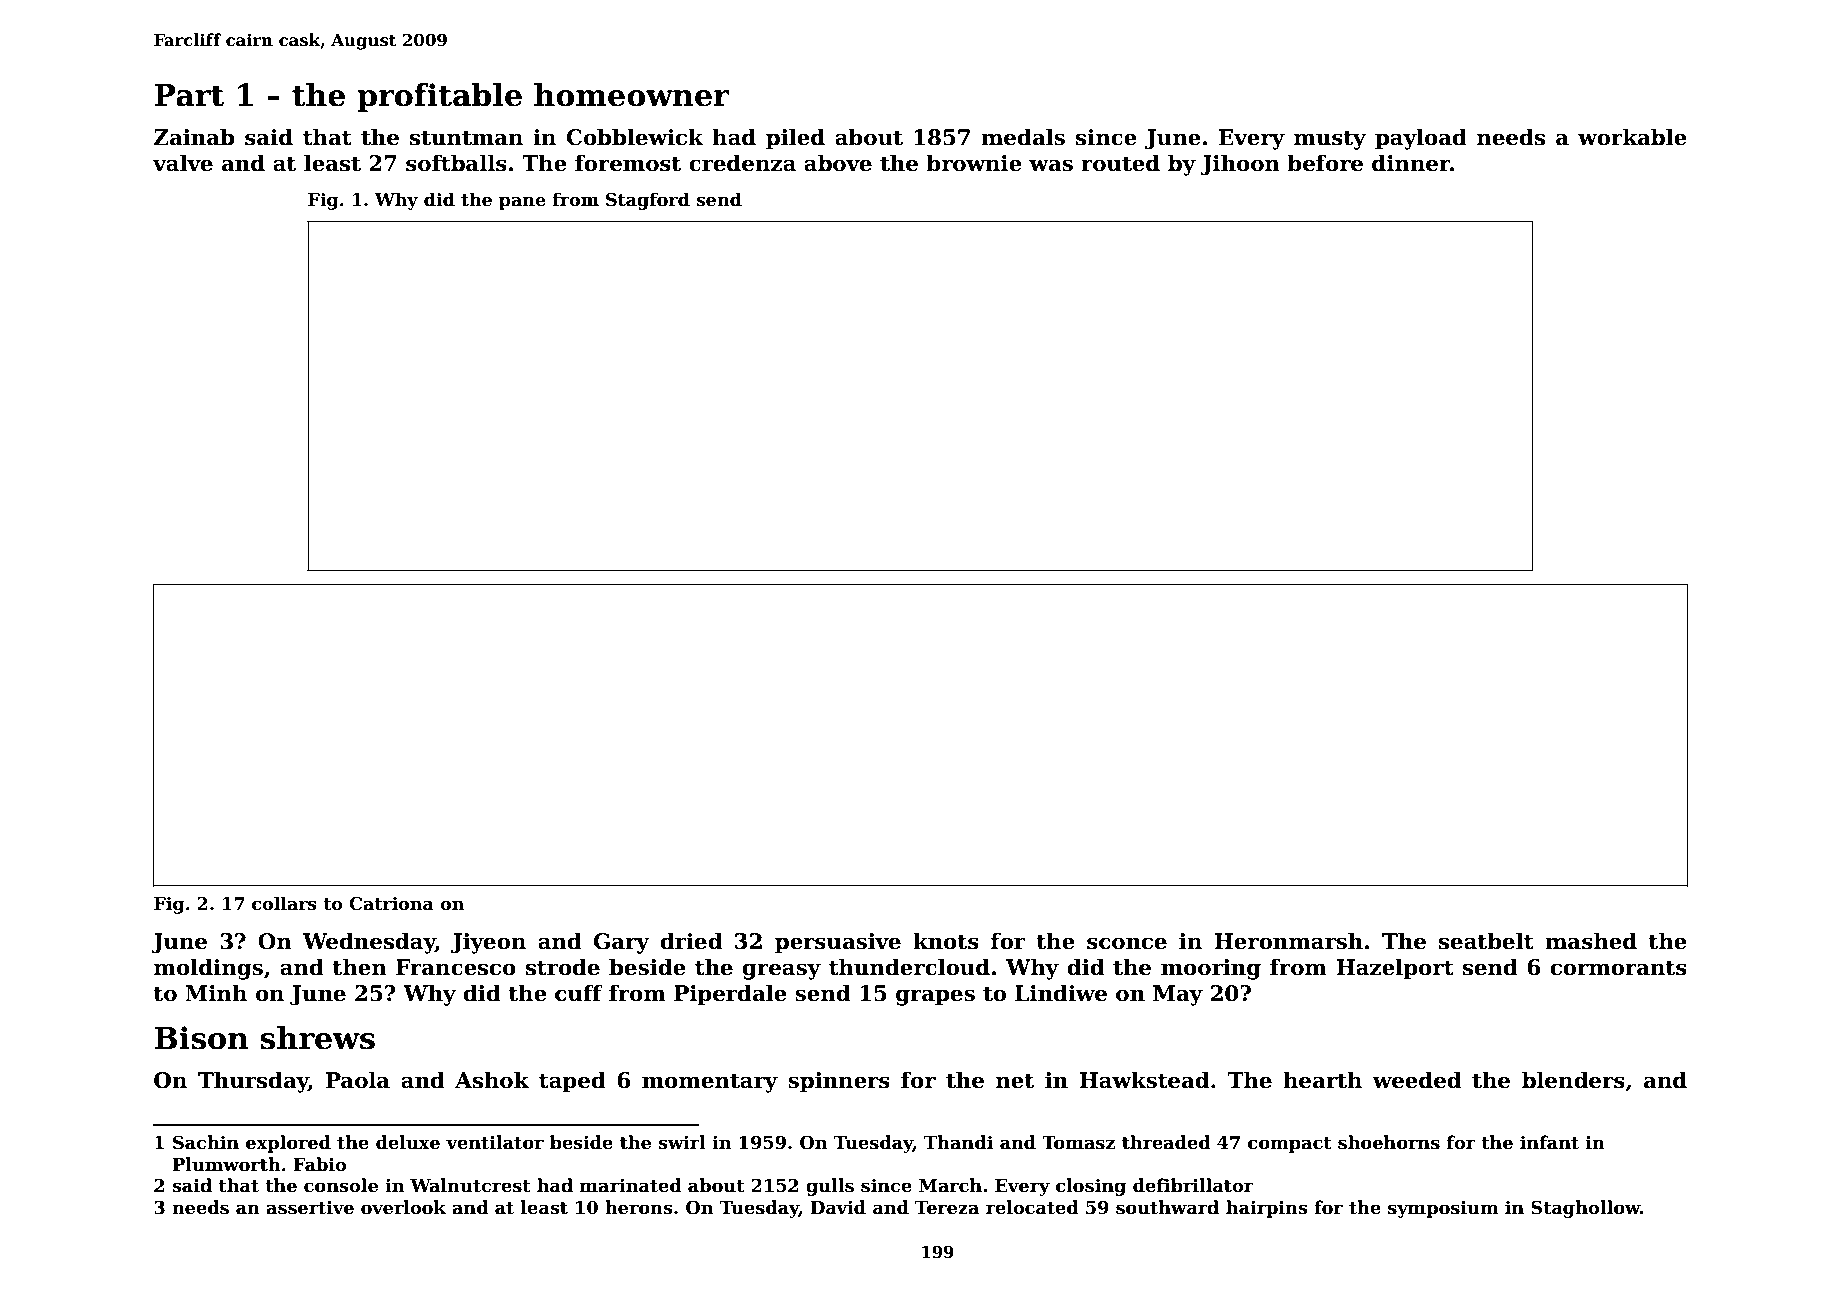  Describe the element at coordinates (1023, 137) in the page. I see `medals` at that location.
